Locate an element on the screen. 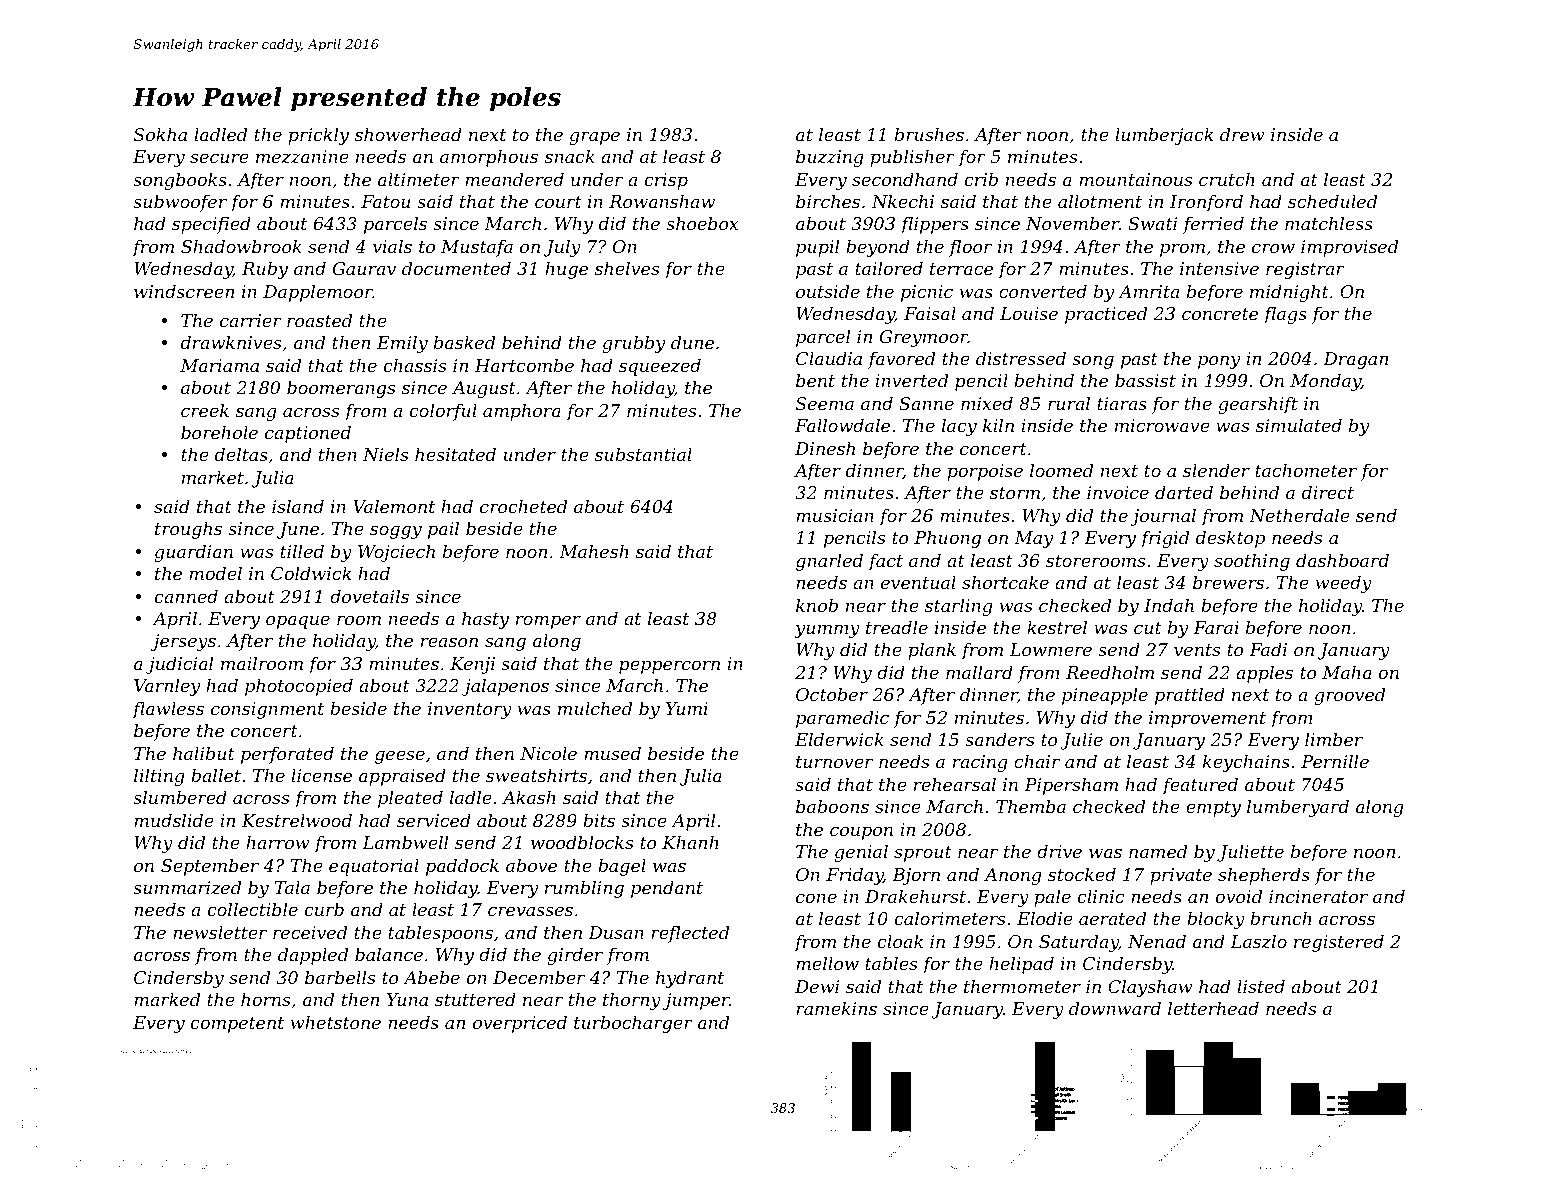  altimeter is located at coordinates (419, 179).
